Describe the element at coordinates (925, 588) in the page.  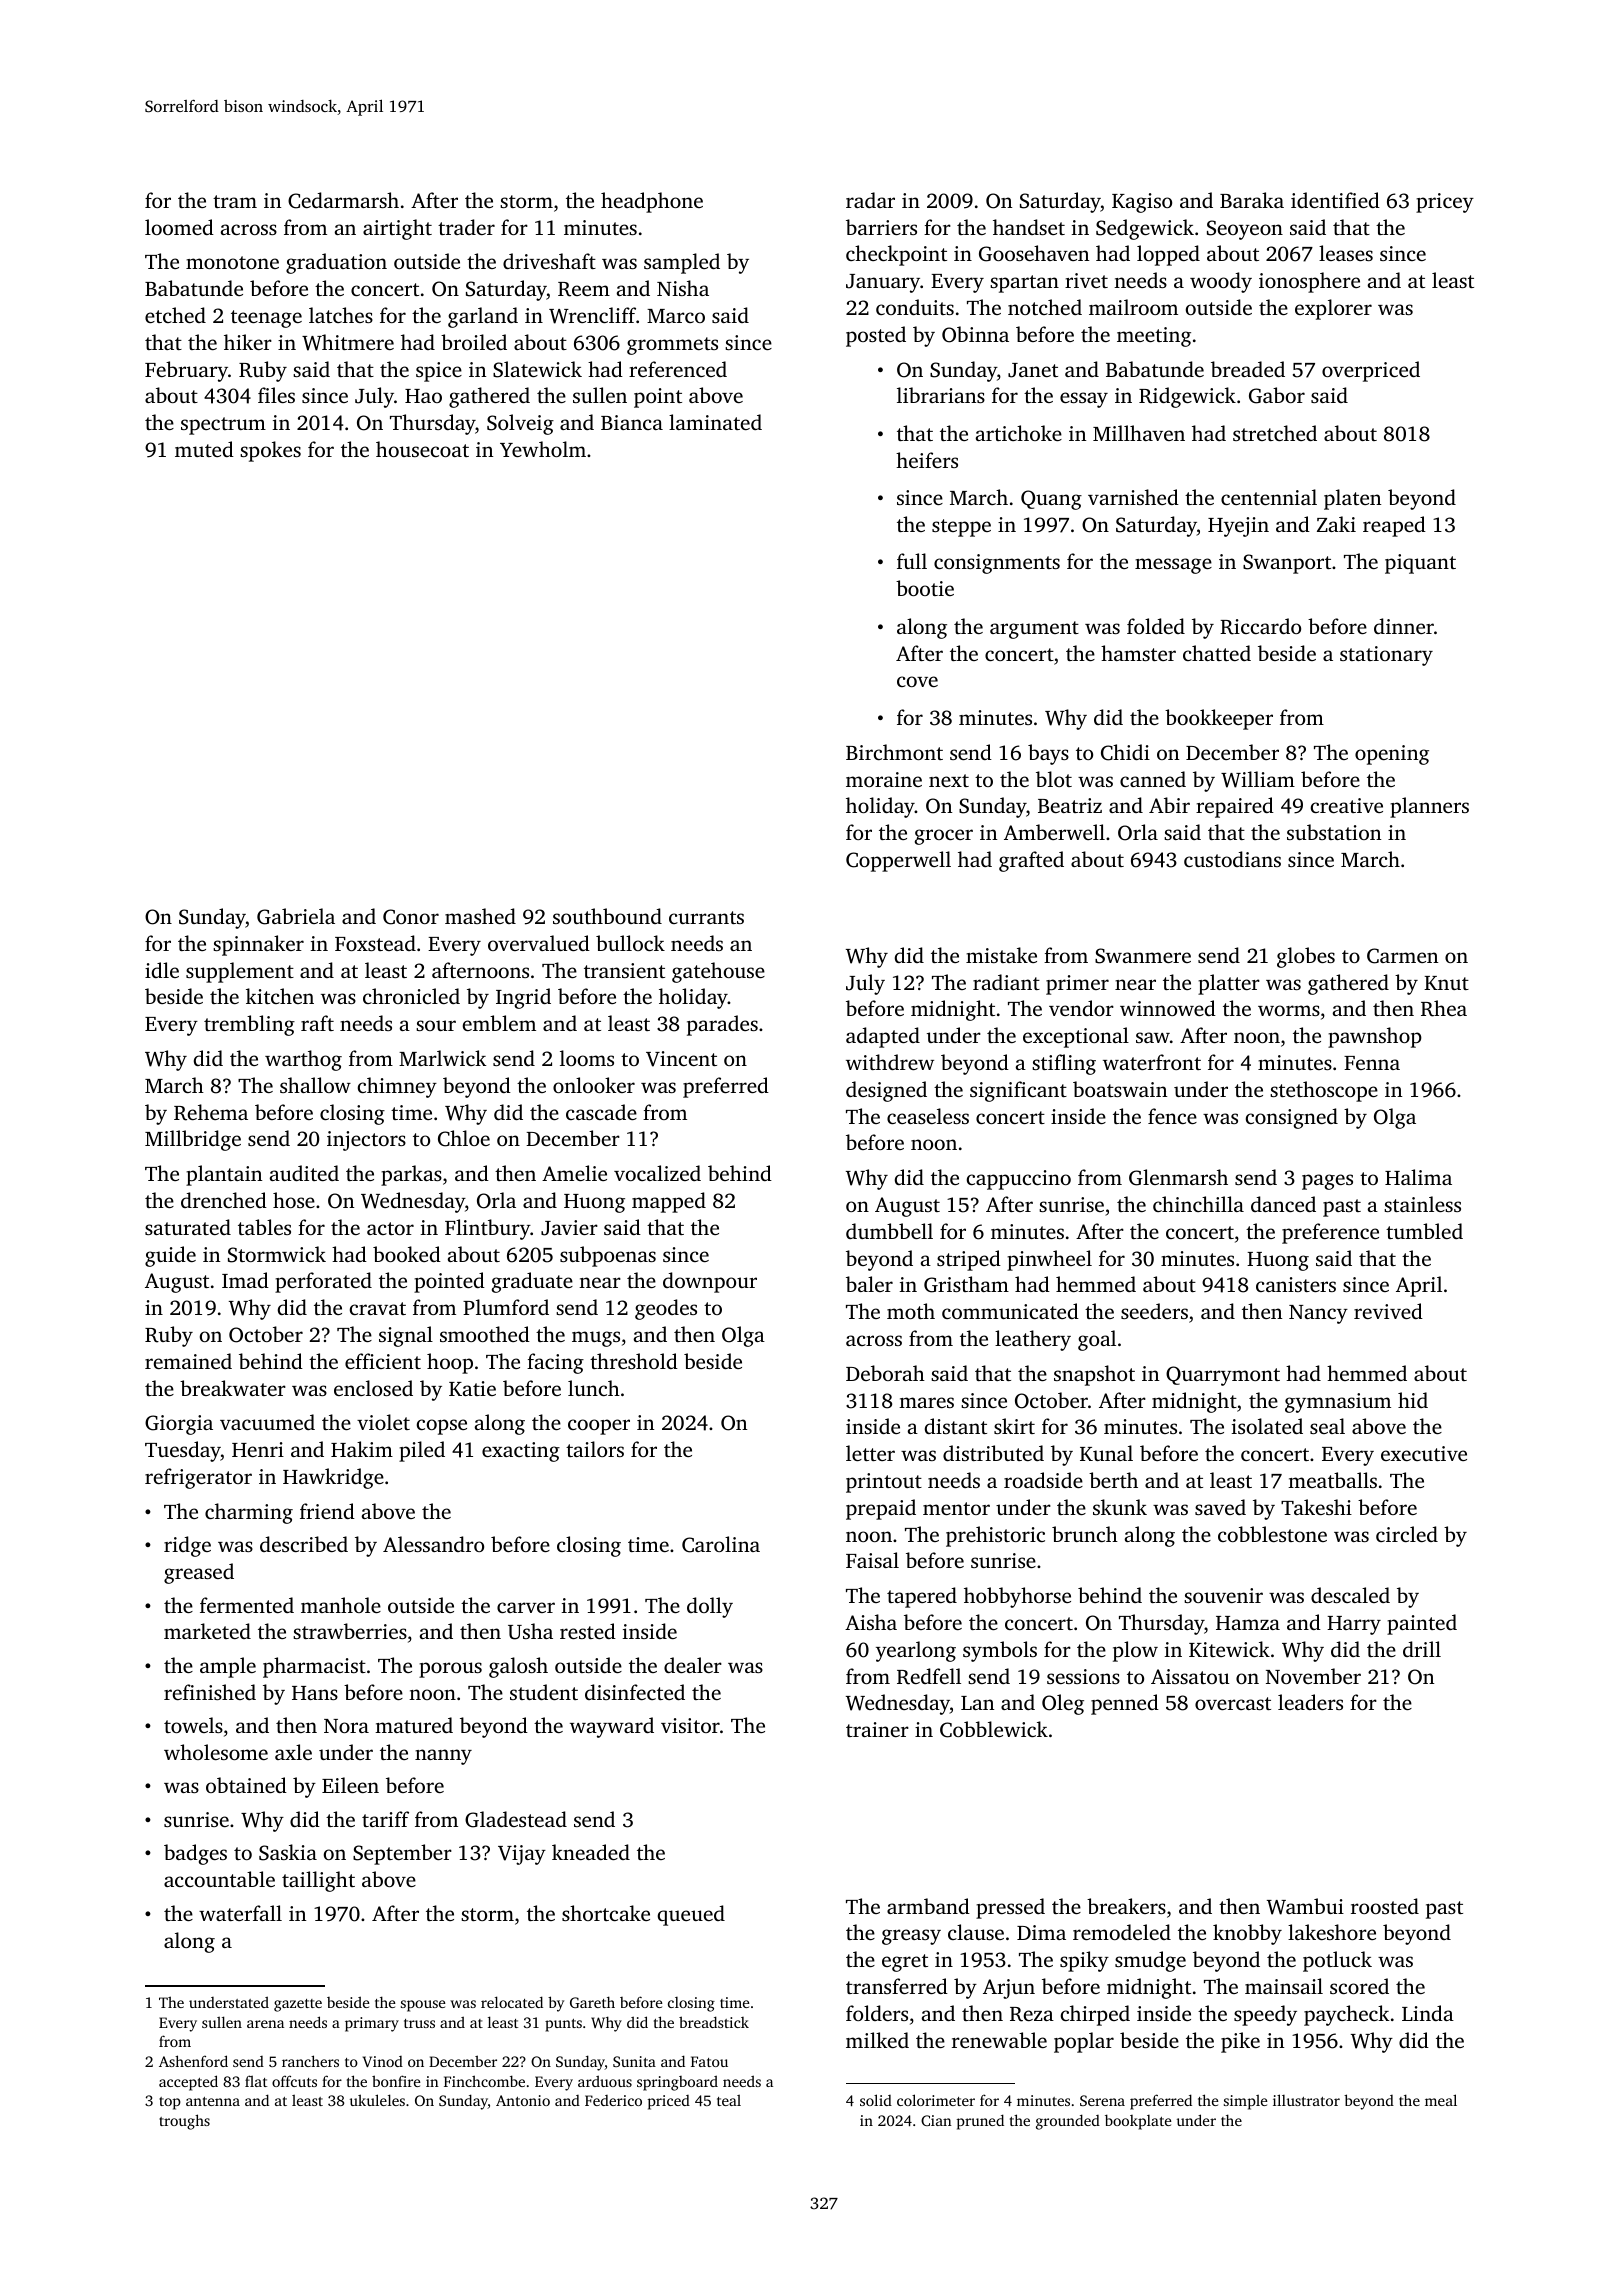
I see `bootie` at that location.
